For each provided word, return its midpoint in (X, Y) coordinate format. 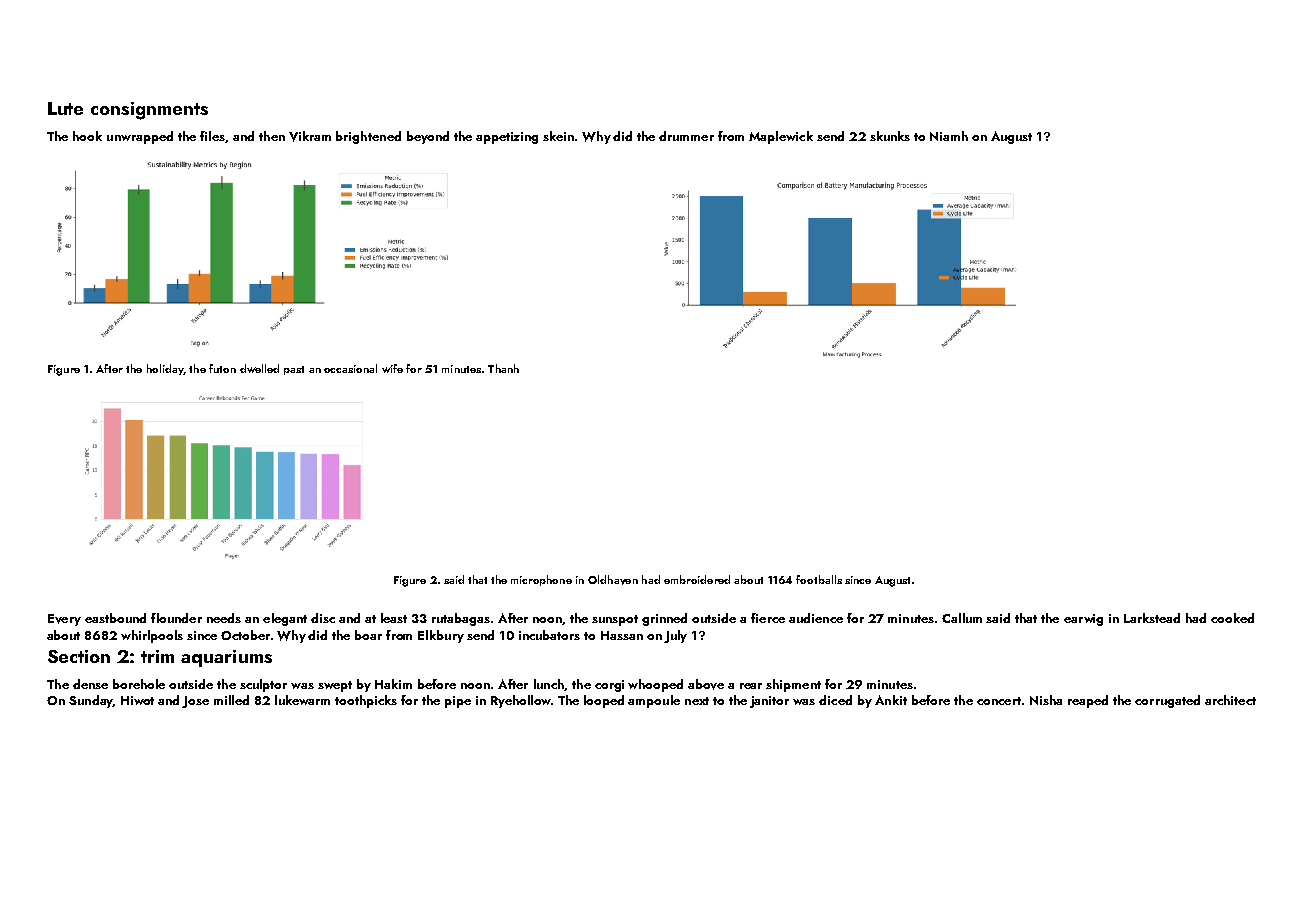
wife (392, 368)
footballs (819, 579)
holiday (165, 369)
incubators (549, 635)
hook (87, 136)
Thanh (503, 368)
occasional (350, 368)
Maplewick (781, 137)
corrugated (1167, 701)
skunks (890, 136)
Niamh (949, 136)
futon (222, 368)
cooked (1232, 618)
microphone (541, 580)
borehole (139, 684)
